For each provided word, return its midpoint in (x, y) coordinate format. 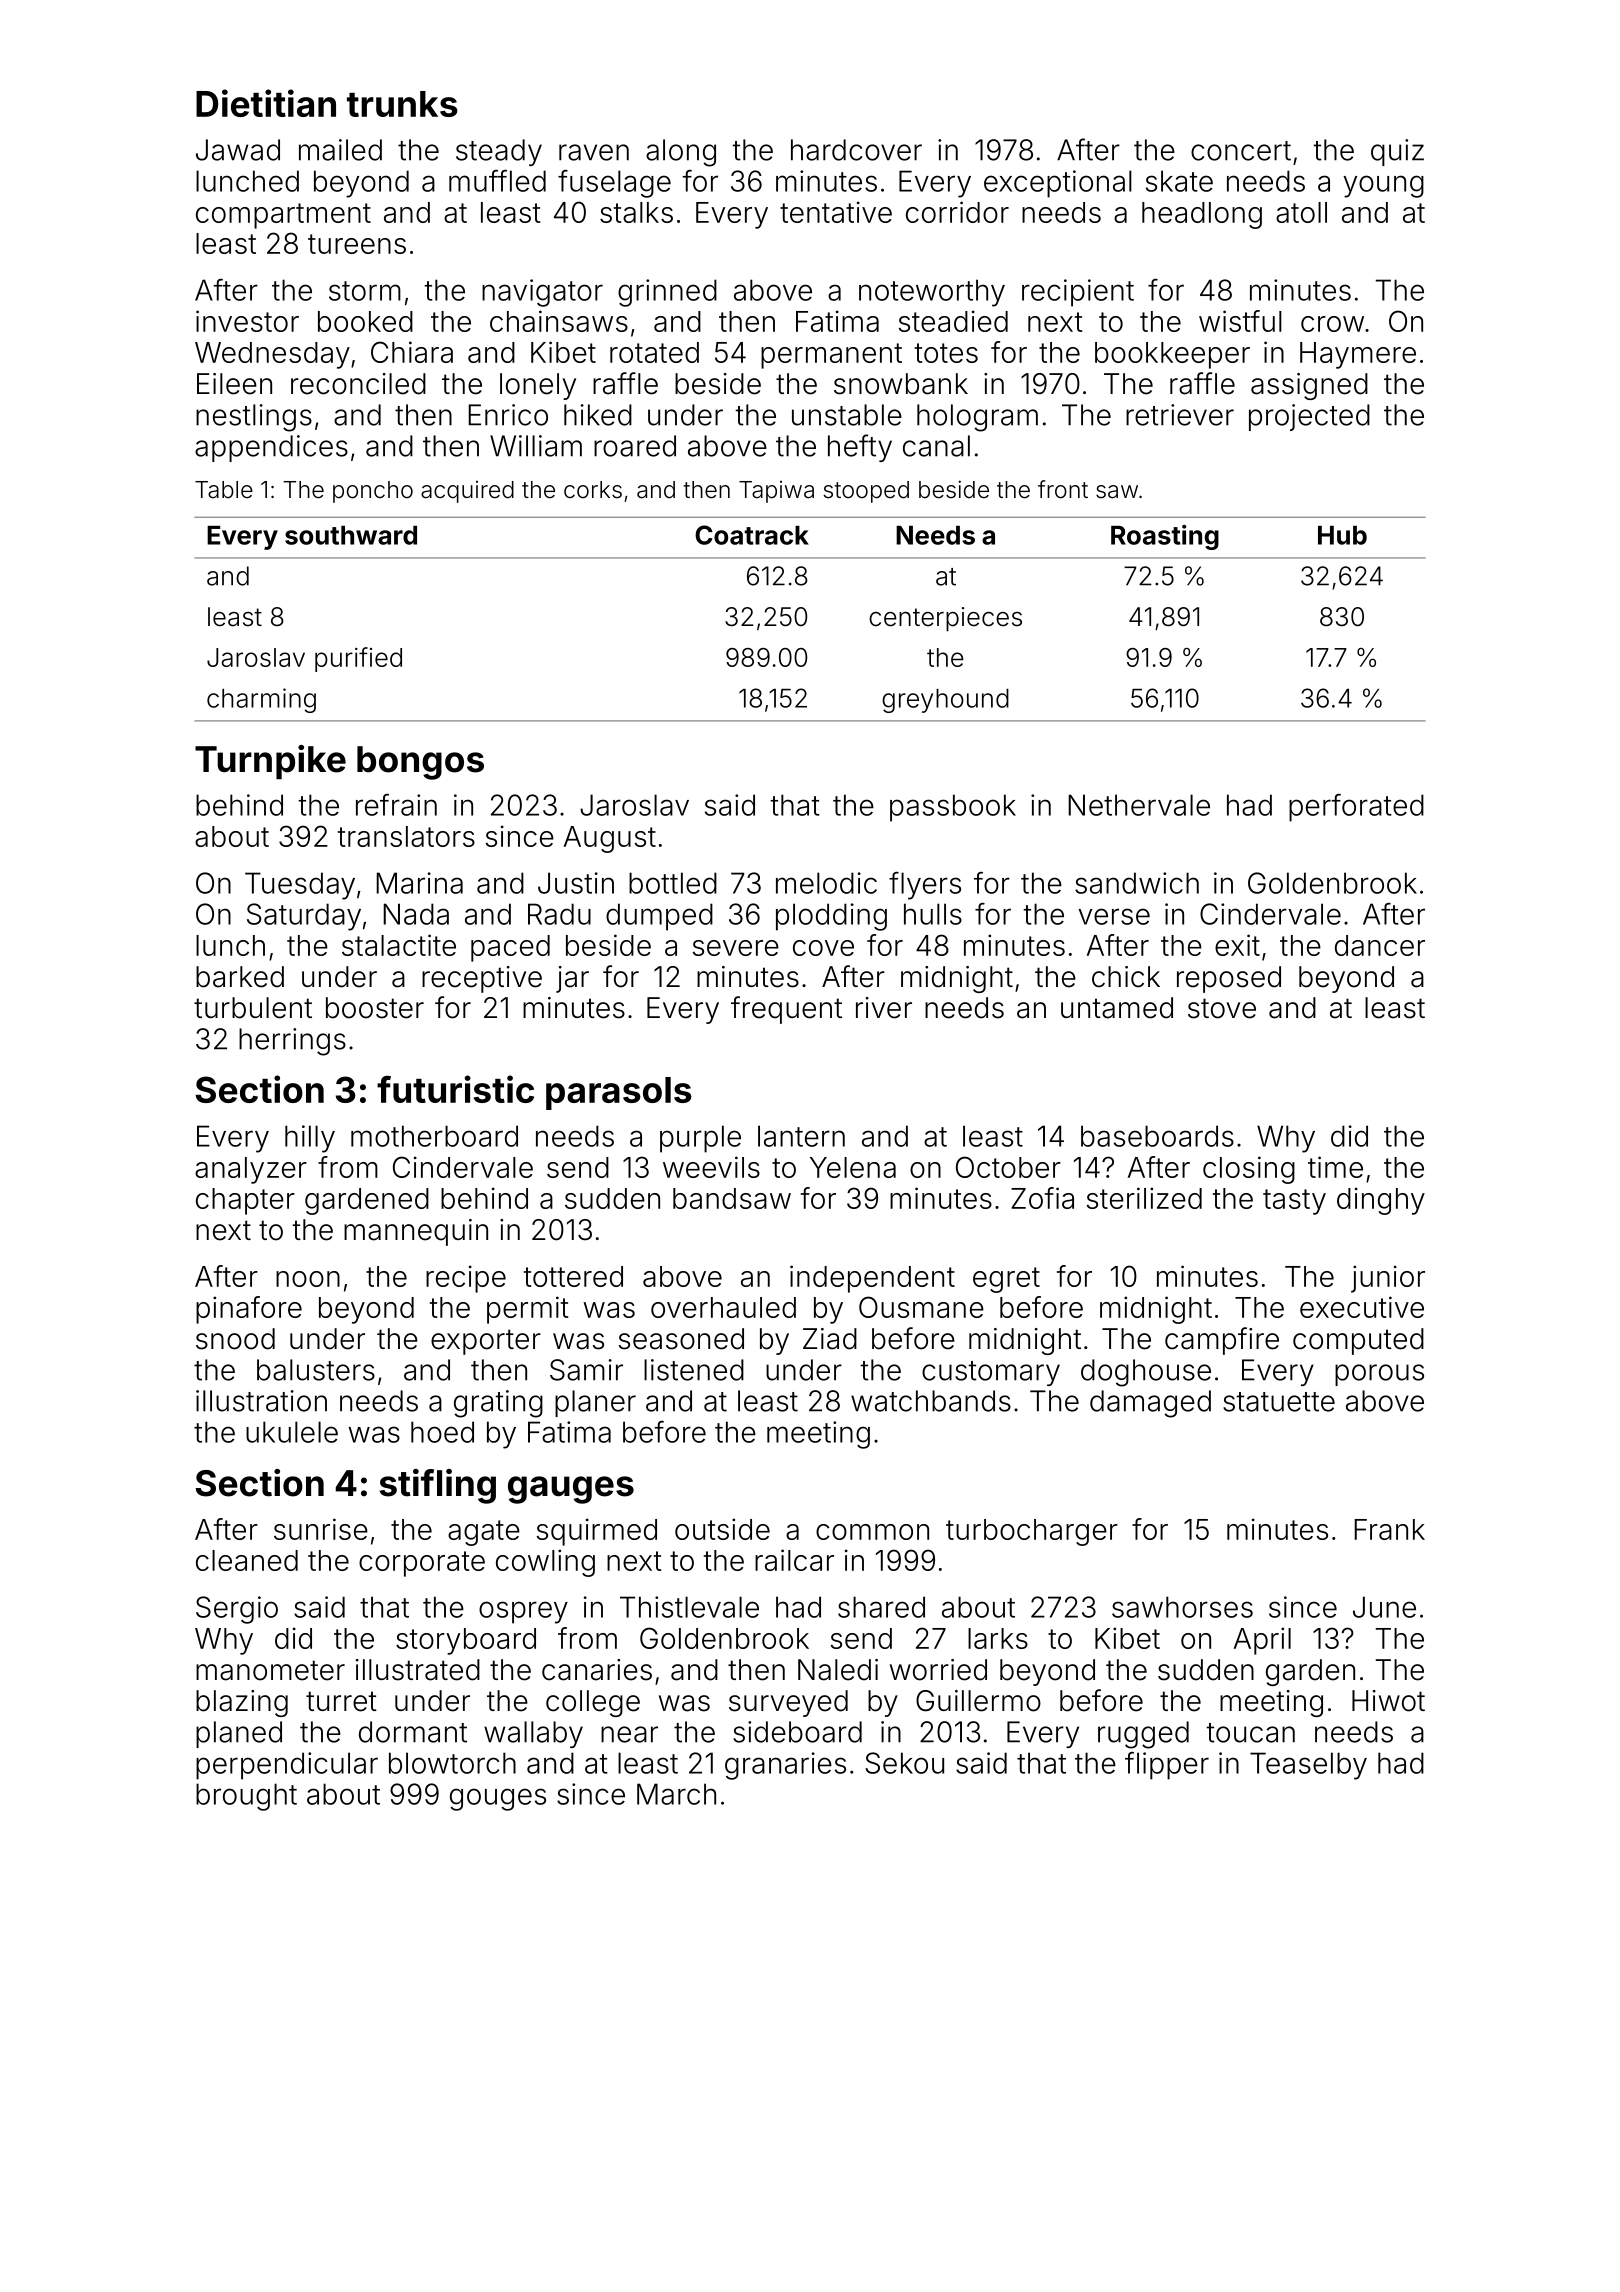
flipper (1167, 1766)
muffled (497, 181)
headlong (1202, 215)
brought (246, 1797)
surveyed (788, 1703)
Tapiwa (776, 492)
